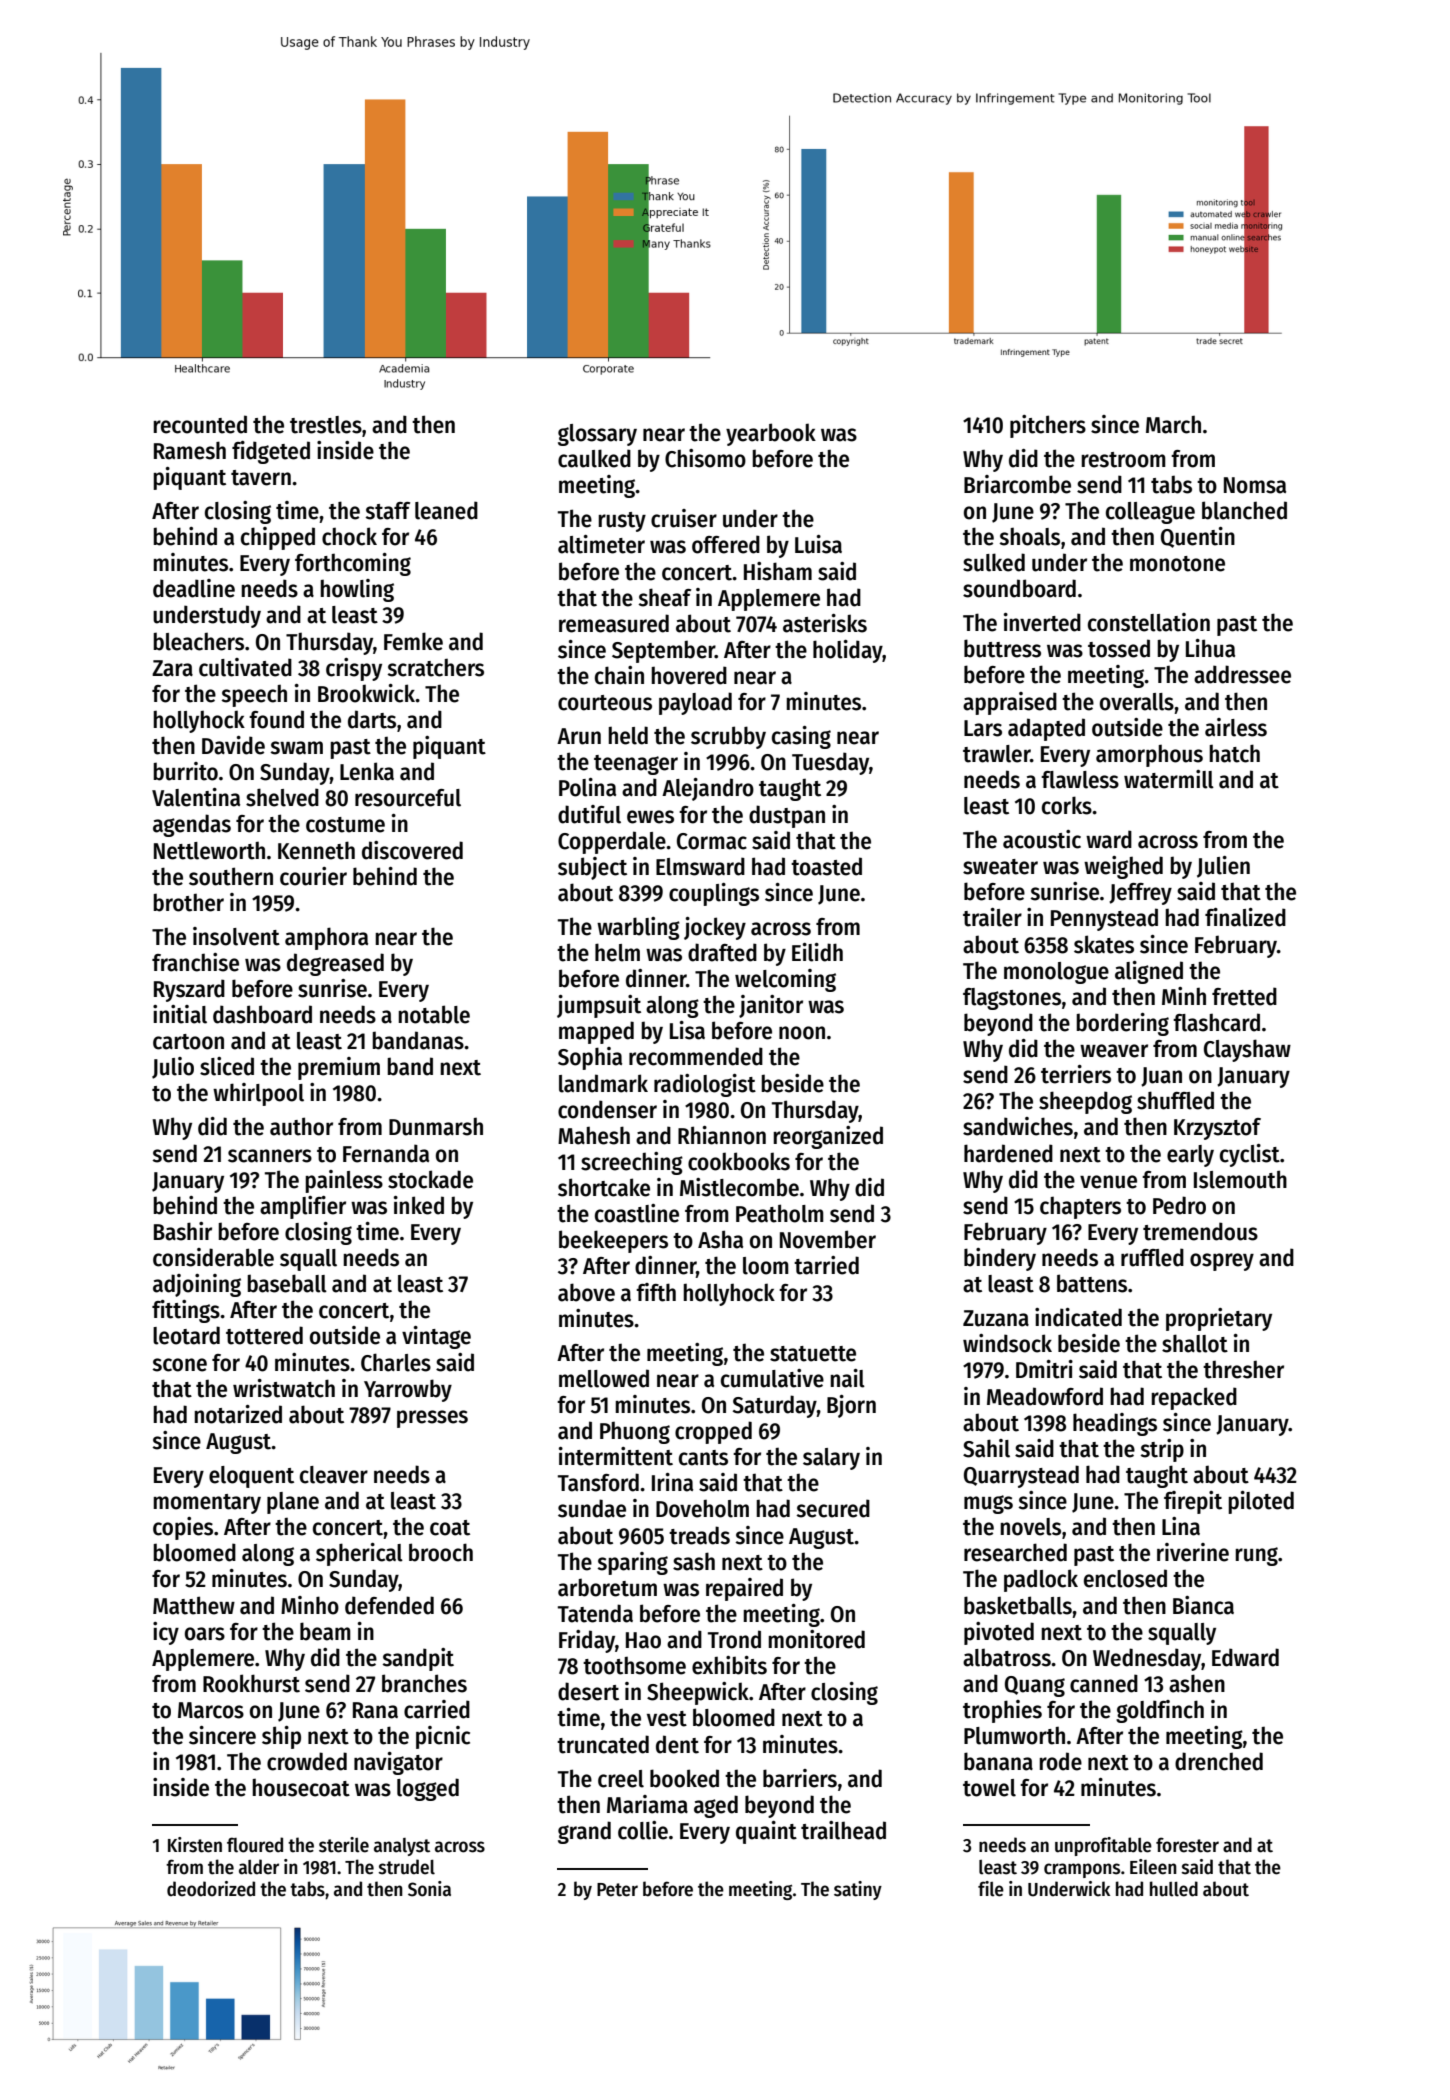 This image has height=2100, width=1450. I want to click on wristwatch, so click(284, 1388).
